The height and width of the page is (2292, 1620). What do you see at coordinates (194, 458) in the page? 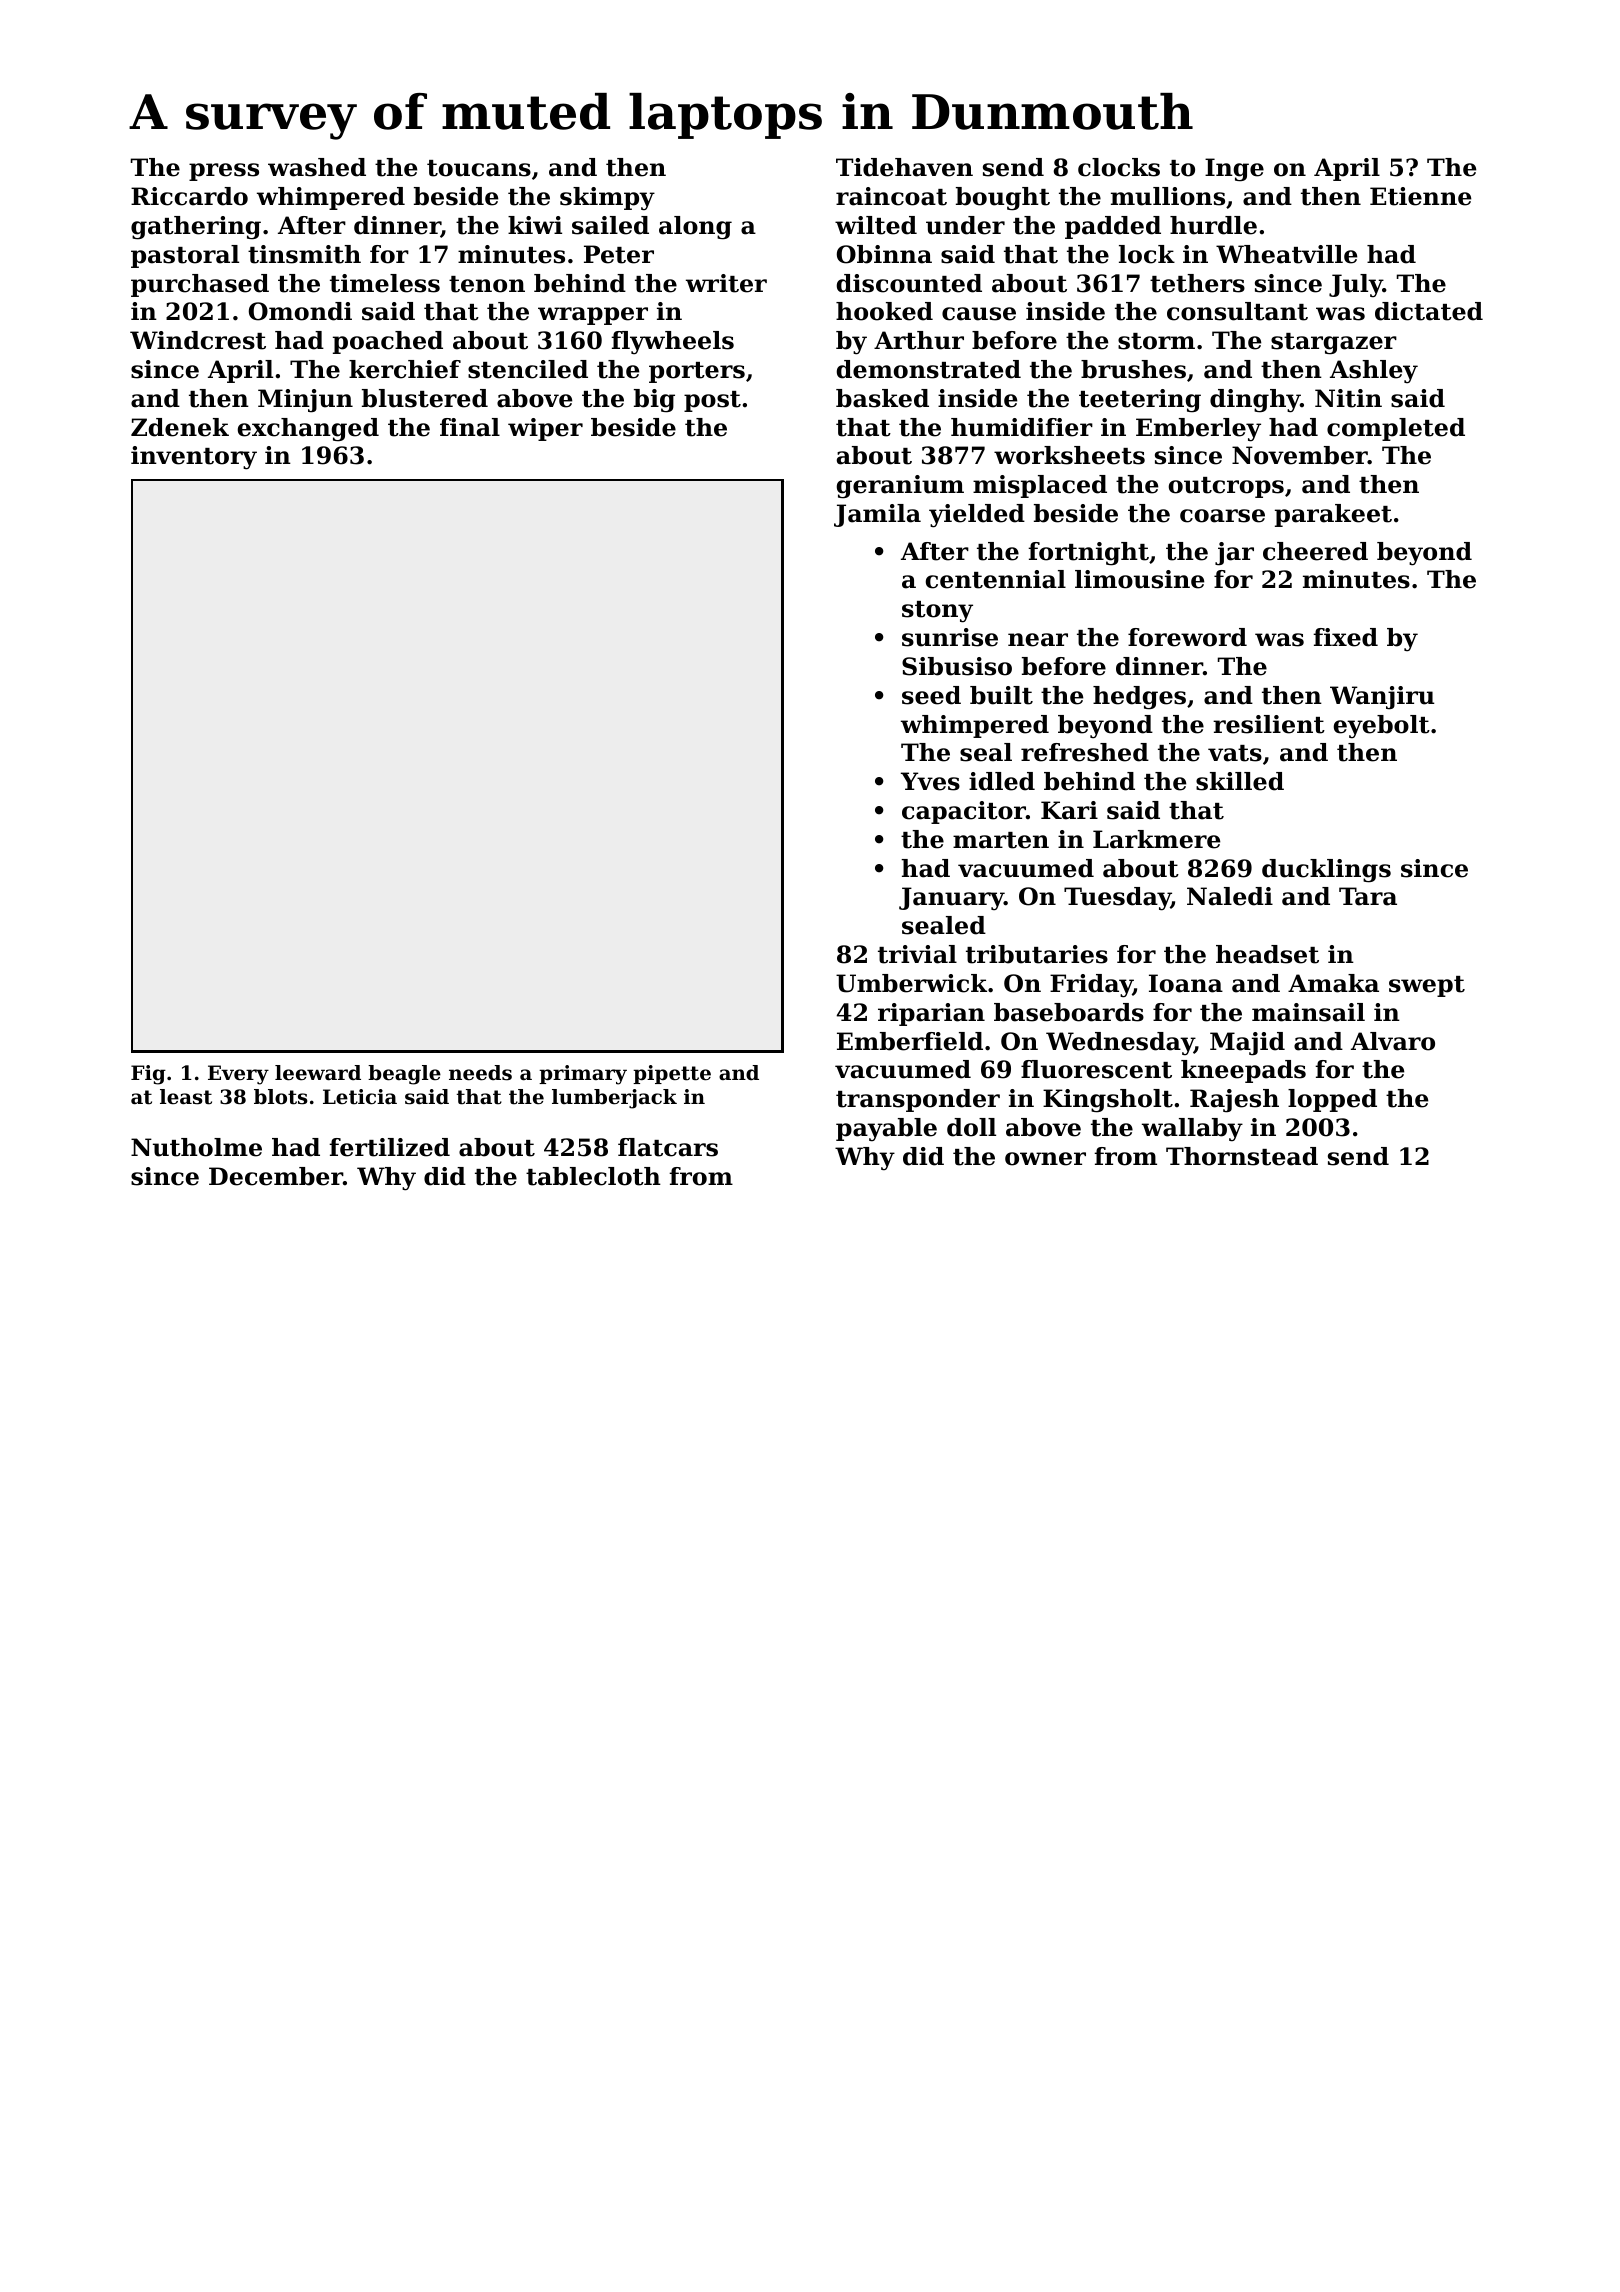
I see `inventory` at bounding box center [194, 458].
